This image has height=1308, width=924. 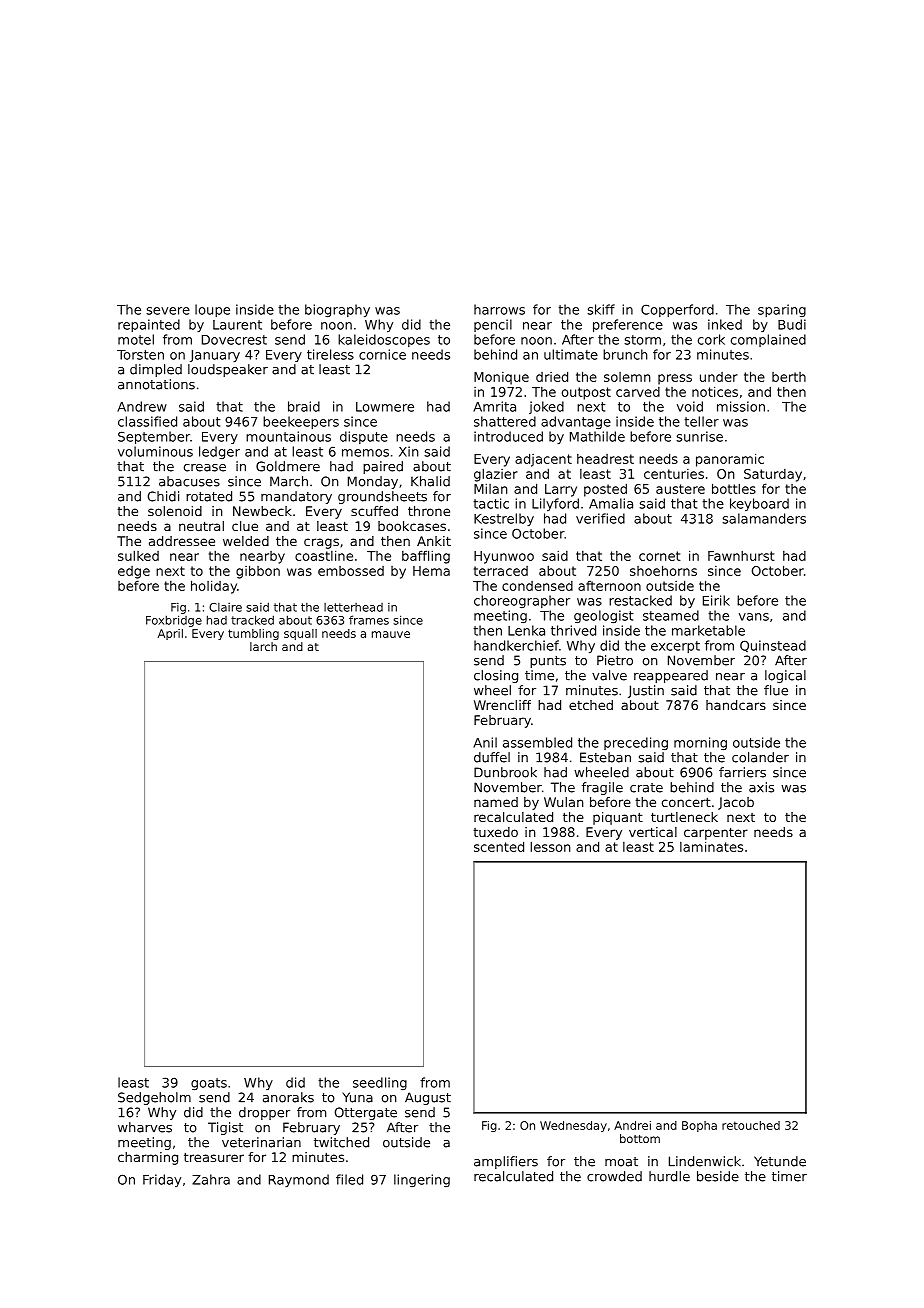 What do you see at coordinates (299, 1180) in the image?
I see `Raymond` at bounding box center [299, 1180].
